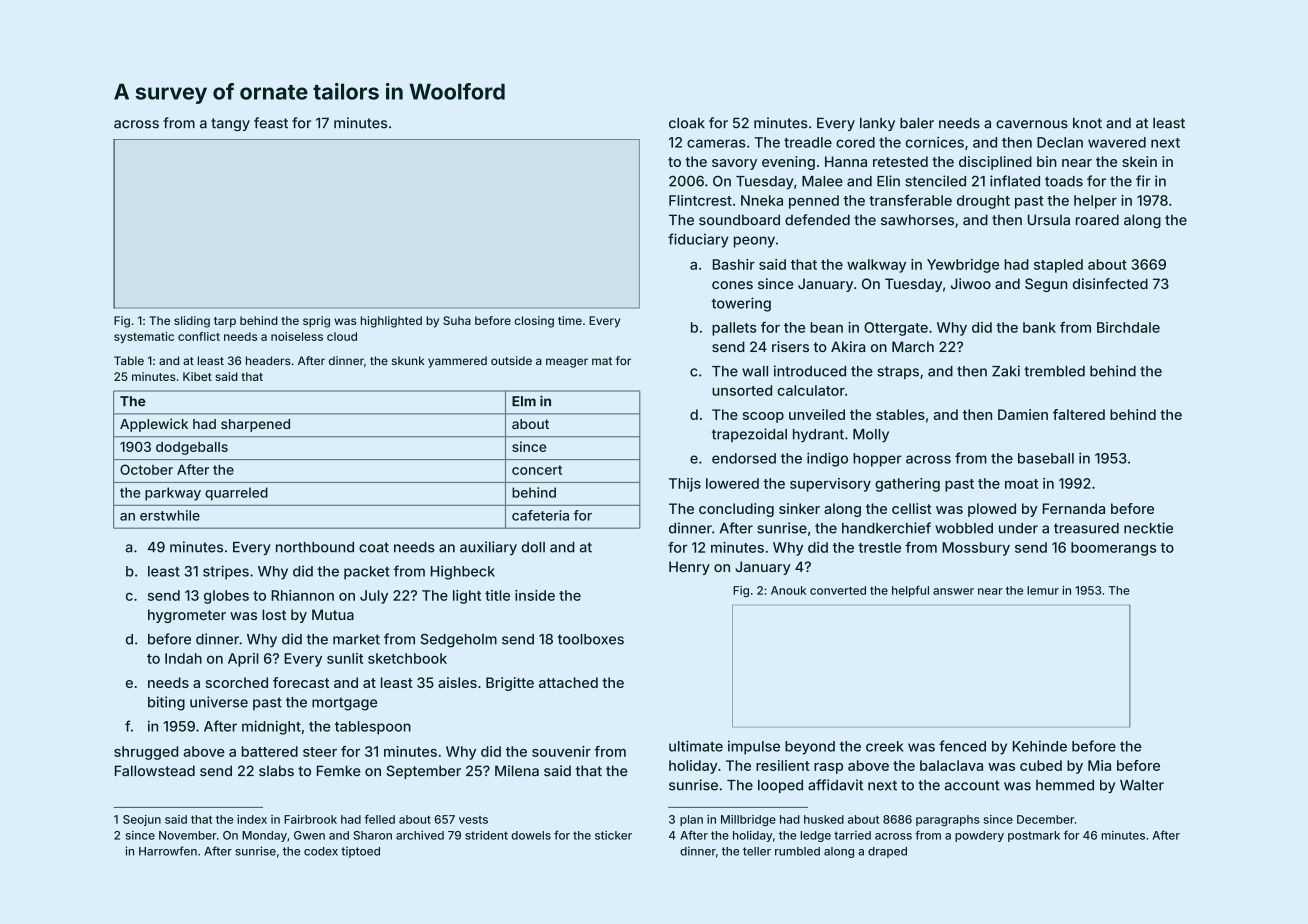  Describe the element at coordinates (757, 851) in the screenshot. I see `teller` at that location.
